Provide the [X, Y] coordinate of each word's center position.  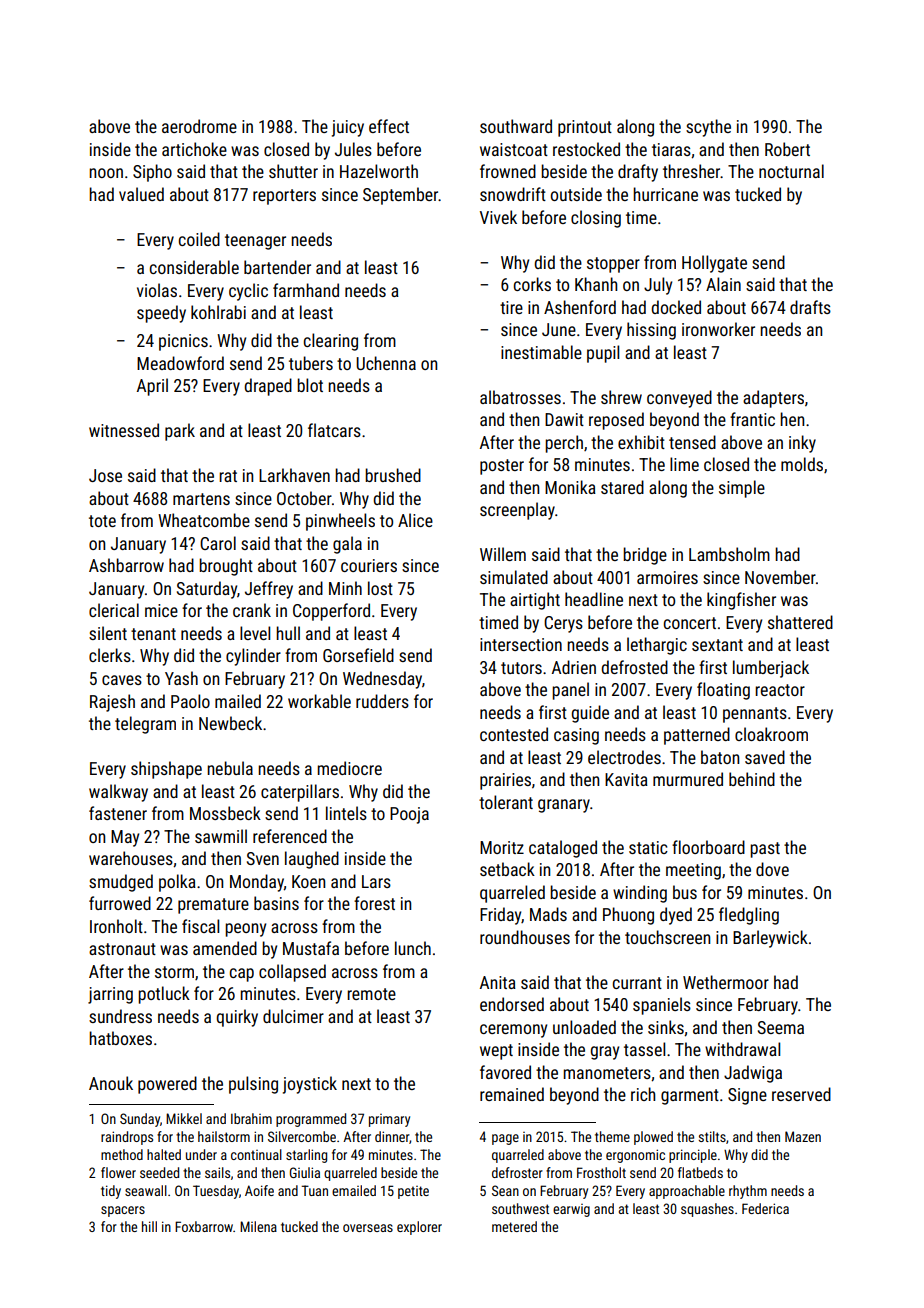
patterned [697, 736]
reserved [801, 1094]
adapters [773, 399]
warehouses [131, 858]
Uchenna [386, 363]
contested [514, 734]
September [401, 196]
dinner [392, 1136]
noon [106, 173]
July [658, 286]
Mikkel [184, 1118]
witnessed [124, 430]
